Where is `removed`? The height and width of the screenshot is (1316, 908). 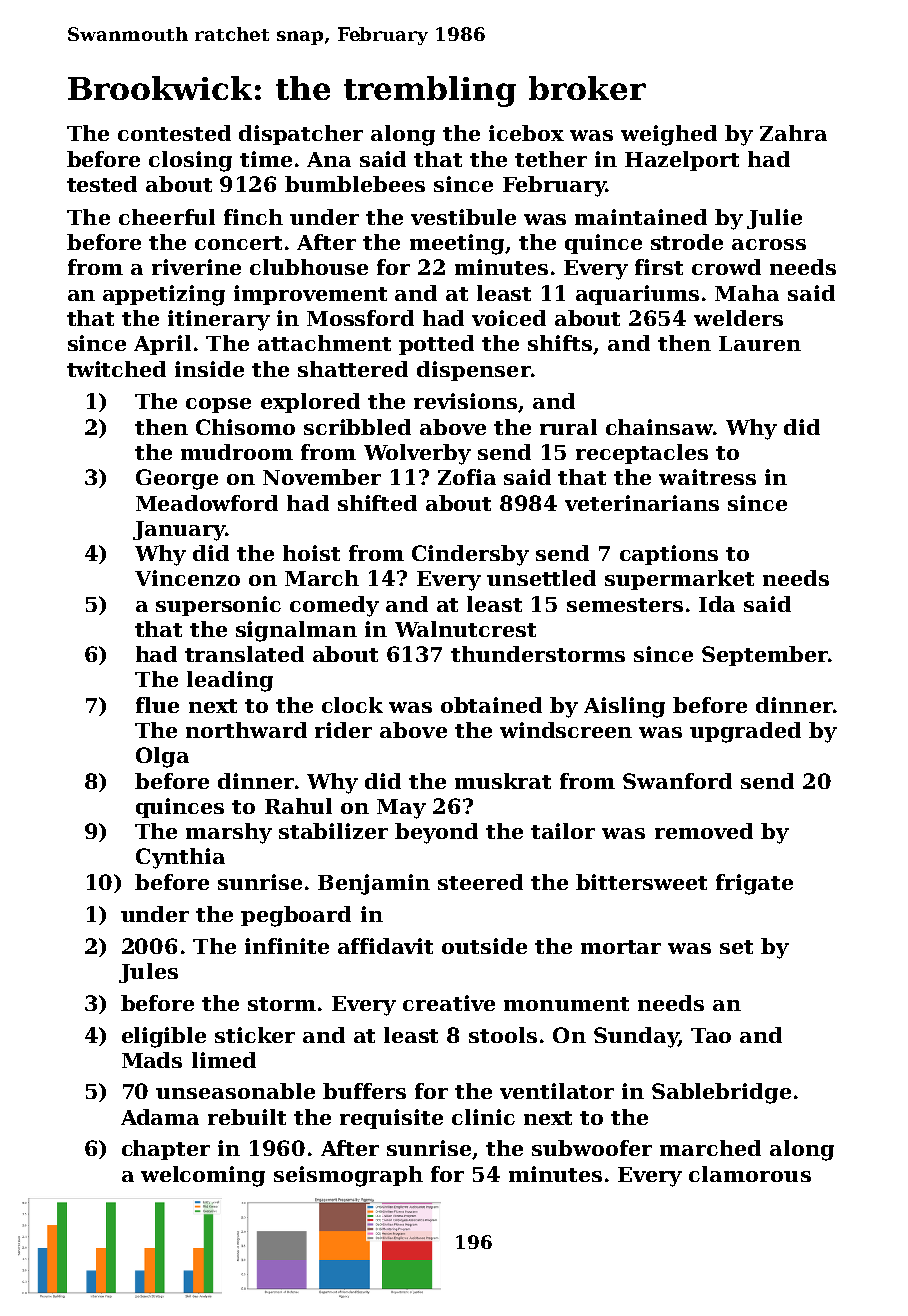
removed is located at coordinates (704, 831).
